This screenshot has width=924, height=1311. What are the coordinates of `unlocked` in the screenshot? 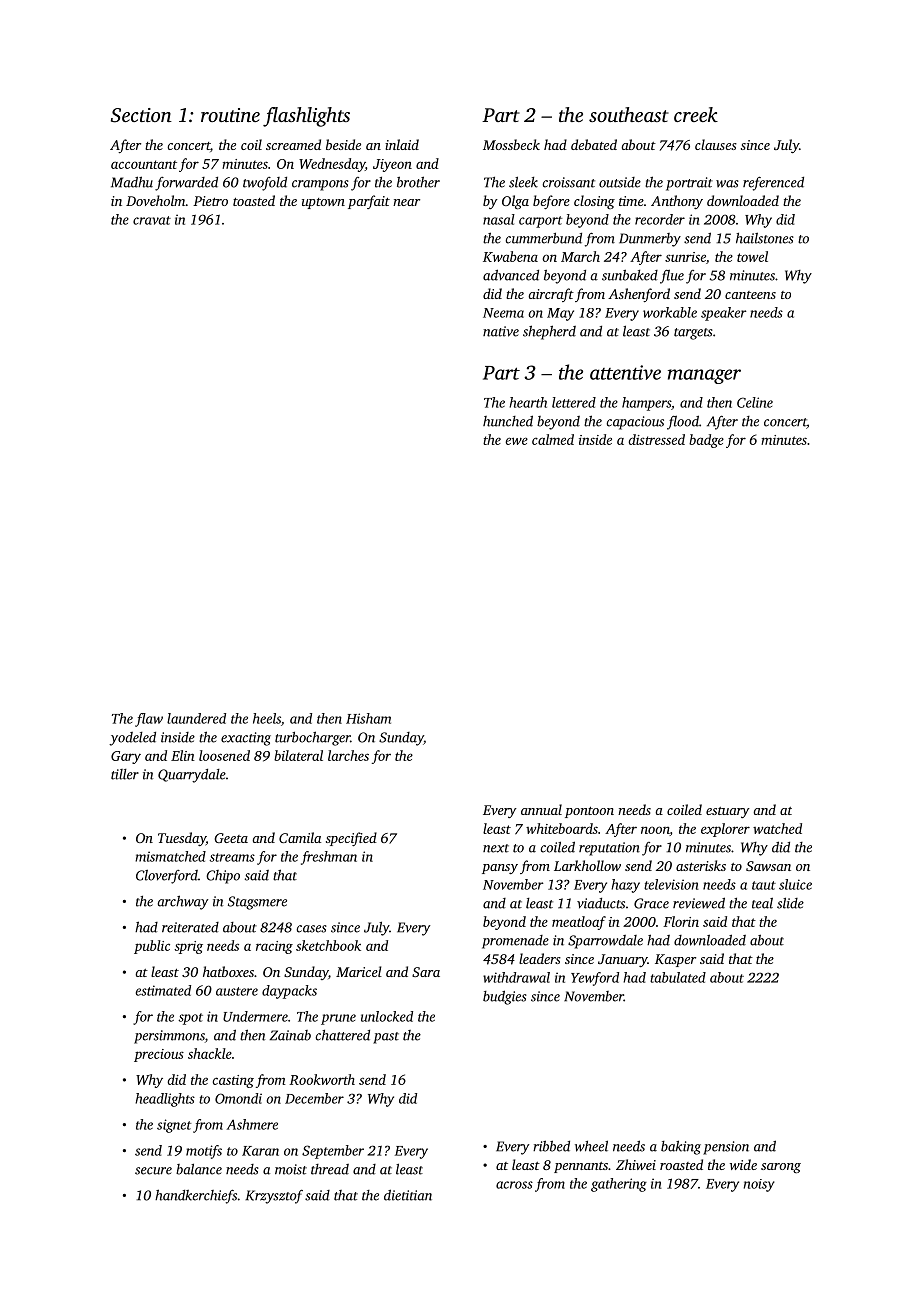 It's located at (387, 1016).
